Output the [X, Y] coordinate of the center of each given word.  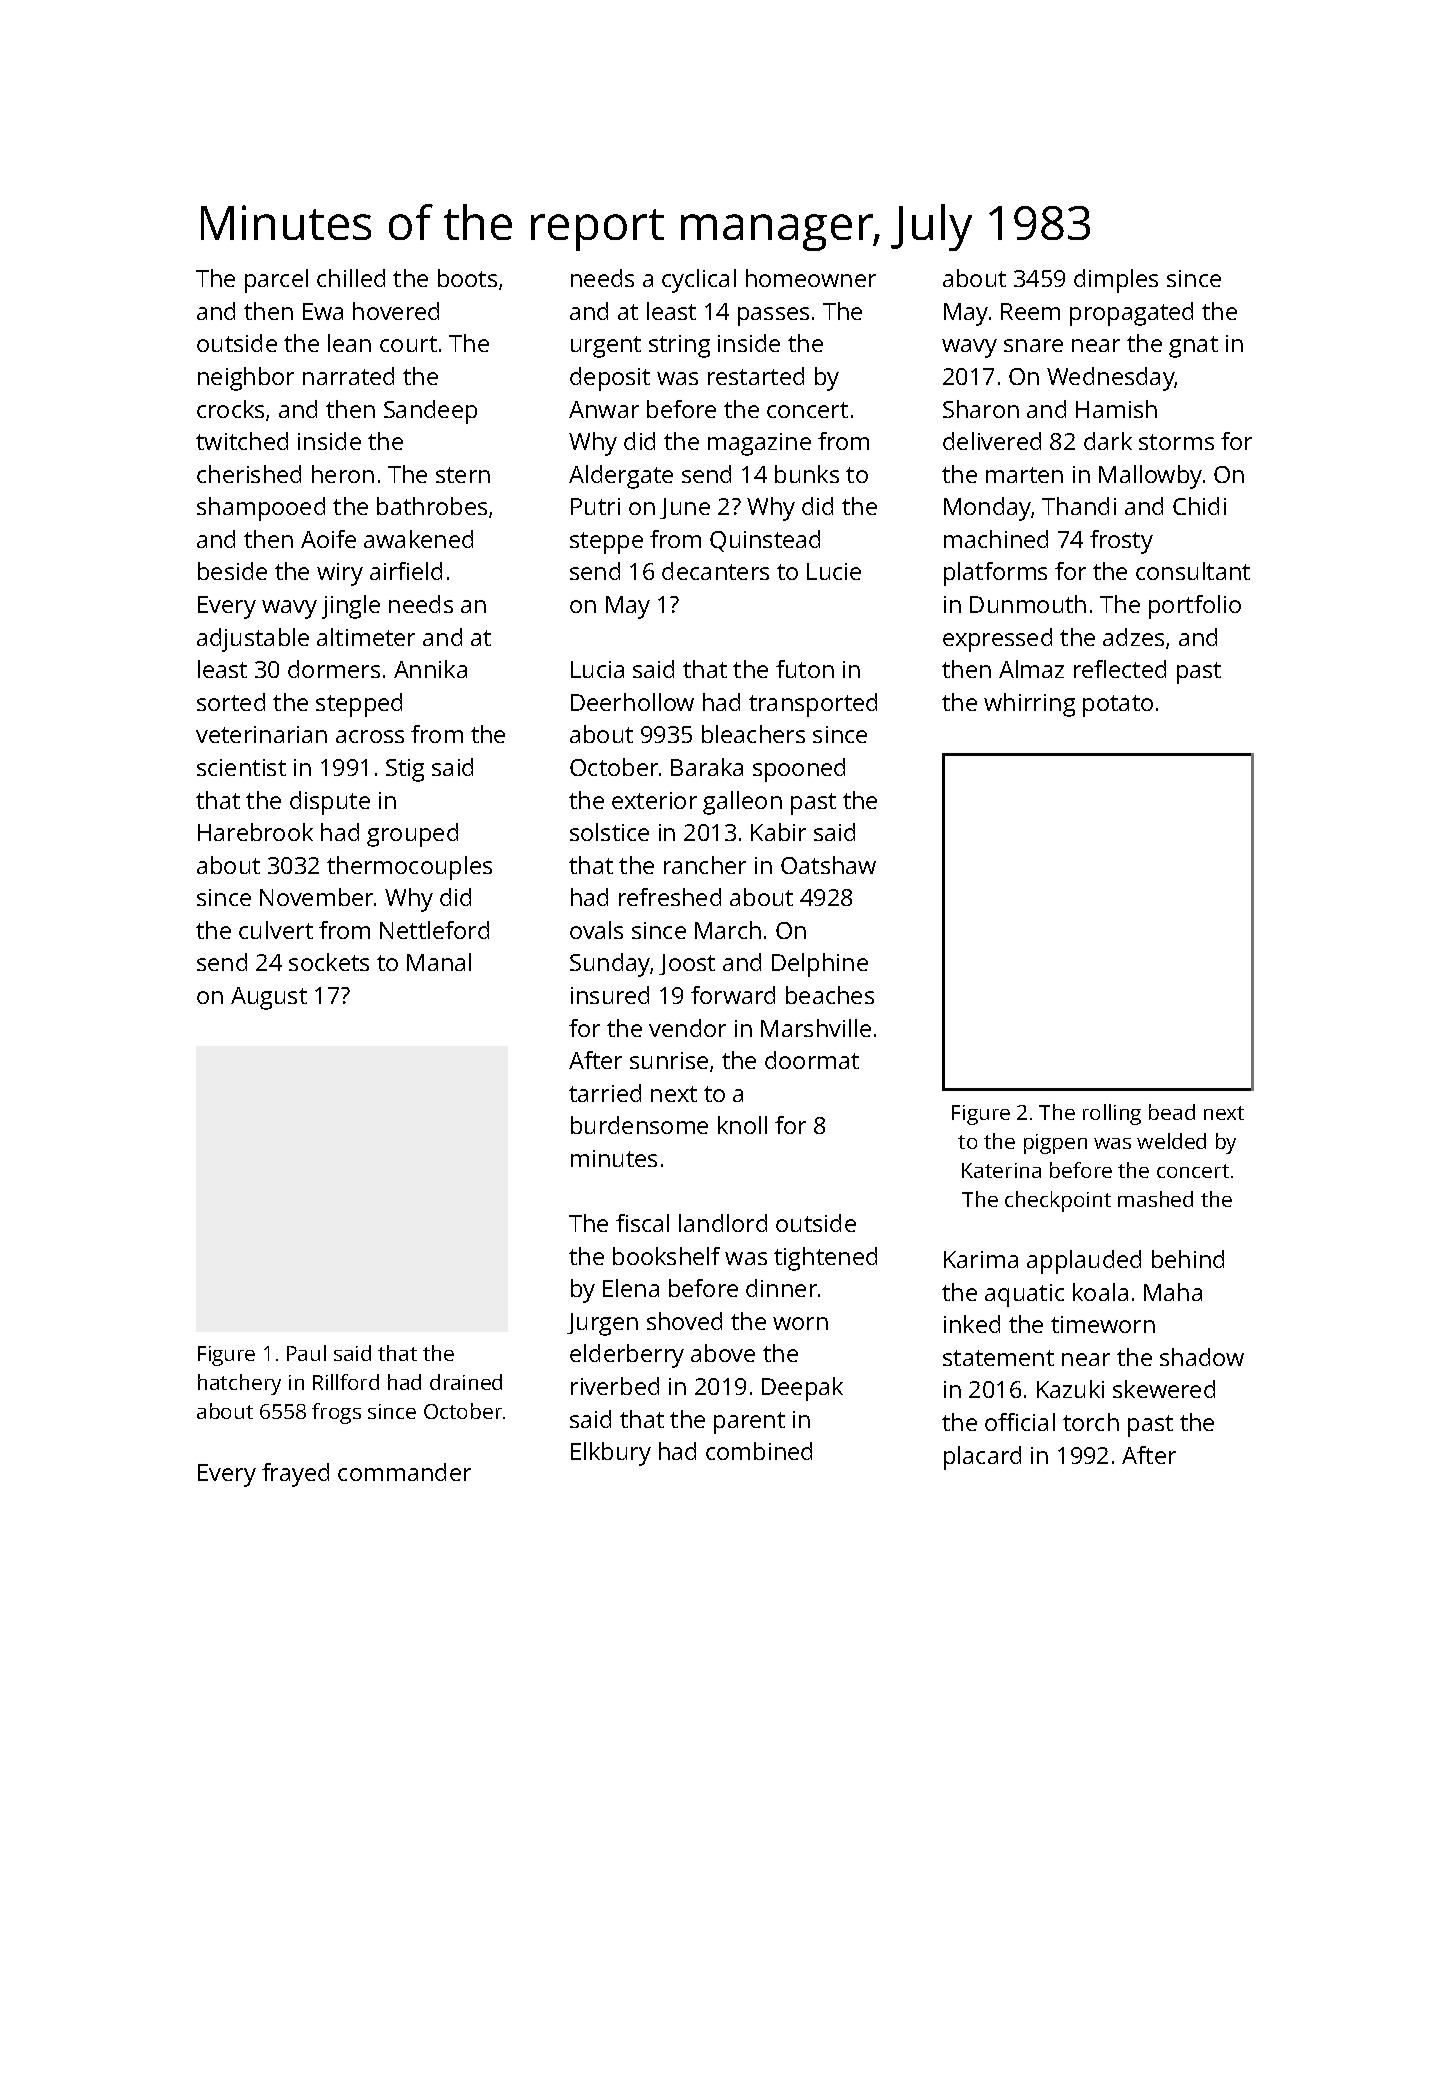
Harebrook [255, 832]
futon [805, 669]
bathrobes [432, 506]
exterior [654, 800]
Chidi [1199, 506]
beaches [830, 995]
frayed [295, 1475]
